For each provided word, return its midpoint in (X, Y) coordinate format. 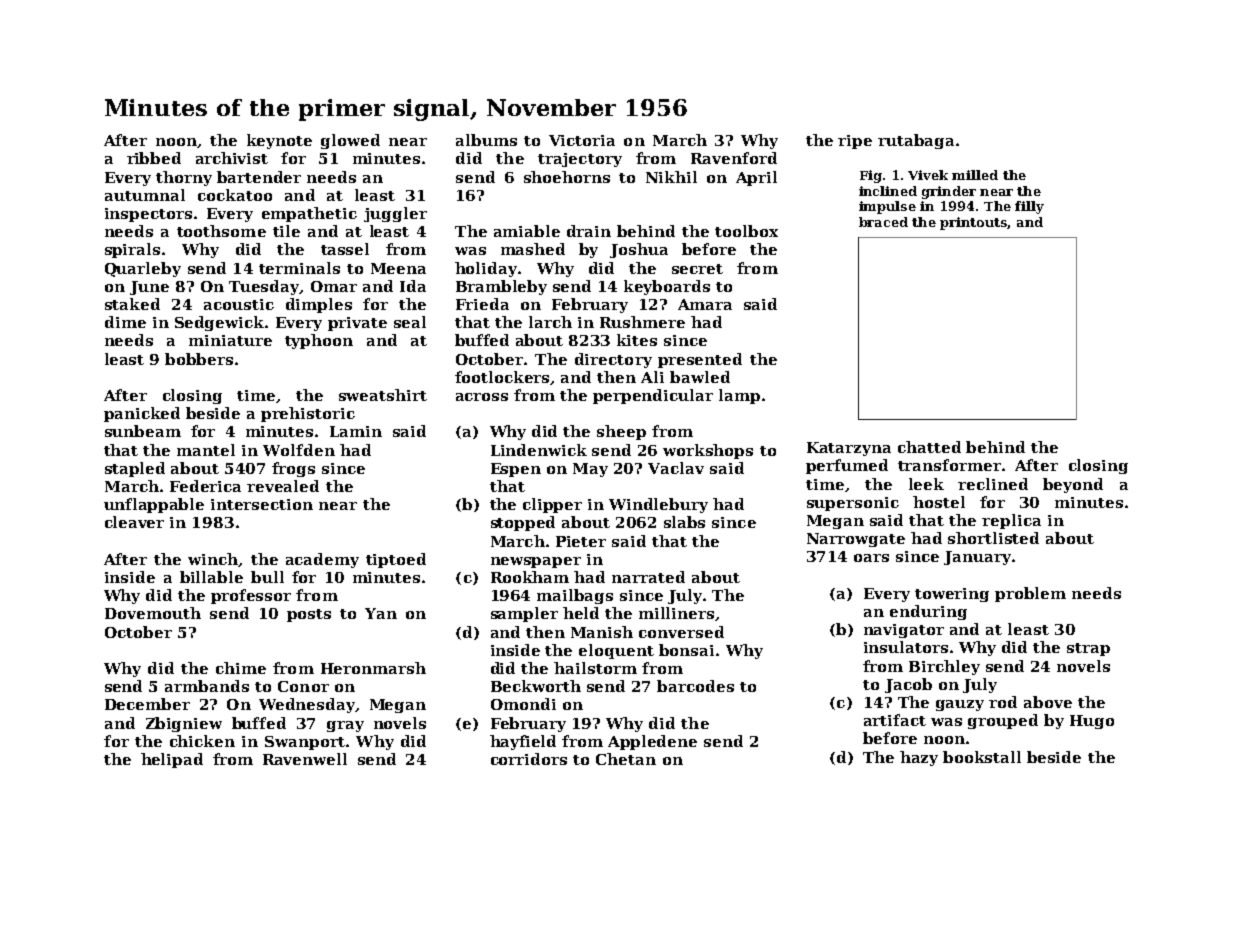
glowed (350, 141)
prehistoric (308, 414)
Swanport (305, 743)
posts (309, 615)
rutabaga (916, 141)
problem (1030, 594)
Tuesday (264, 287)
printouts (973, 223)
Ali (652, 377)
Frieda (482, 304)
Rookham (530, 577)
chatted (929, 447)
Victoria (582, 140)
